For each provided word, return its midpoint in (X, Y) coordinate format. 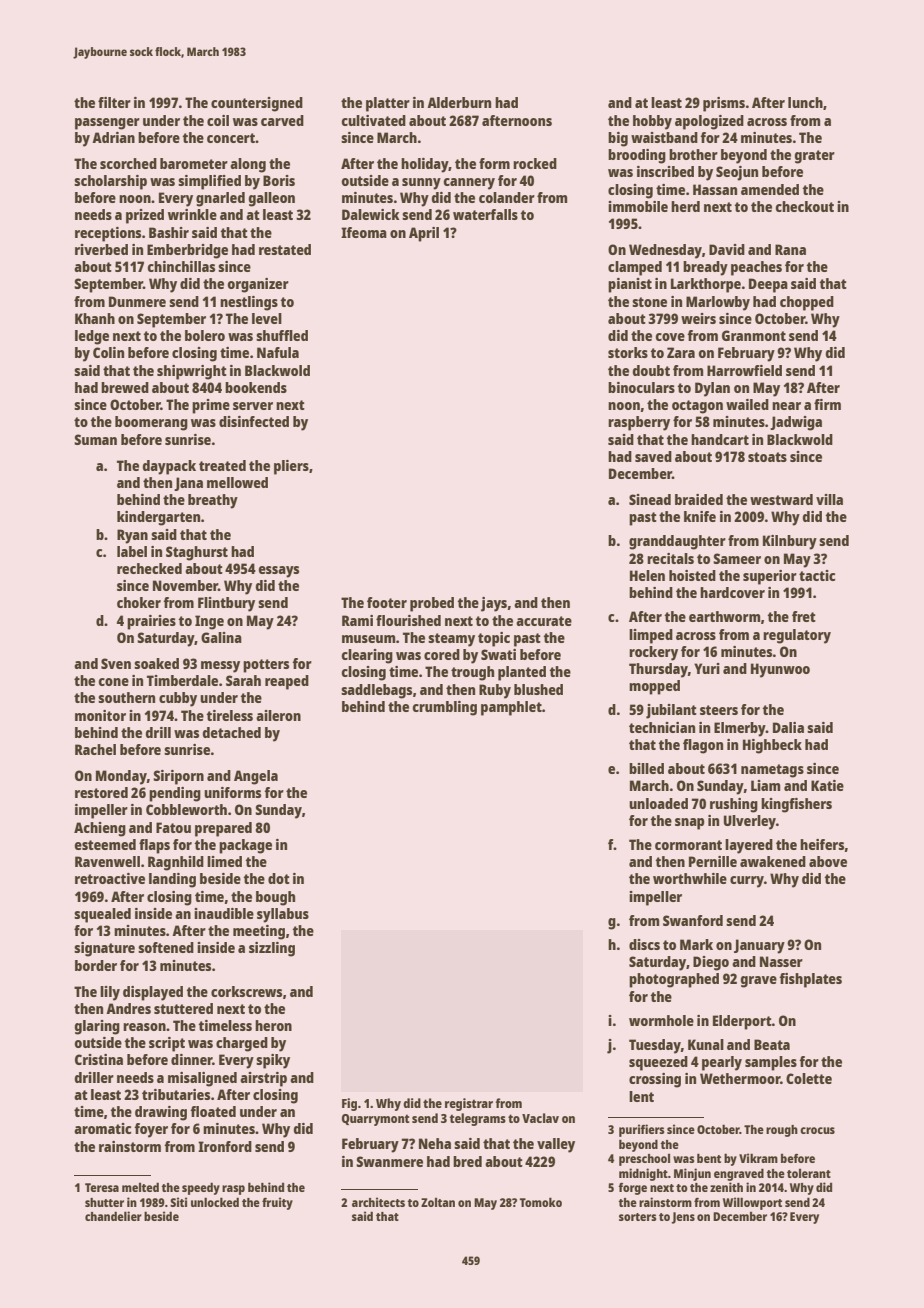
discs (644, 944)
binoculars (641, 387)
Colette (809, 1078)
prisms (724, 104)
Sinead (650, 499)
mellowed (237, 482)
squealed (102, 915)
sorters (637, 1217)
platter (388, 104)
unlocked (215, 1202)
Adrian (113, 137)
